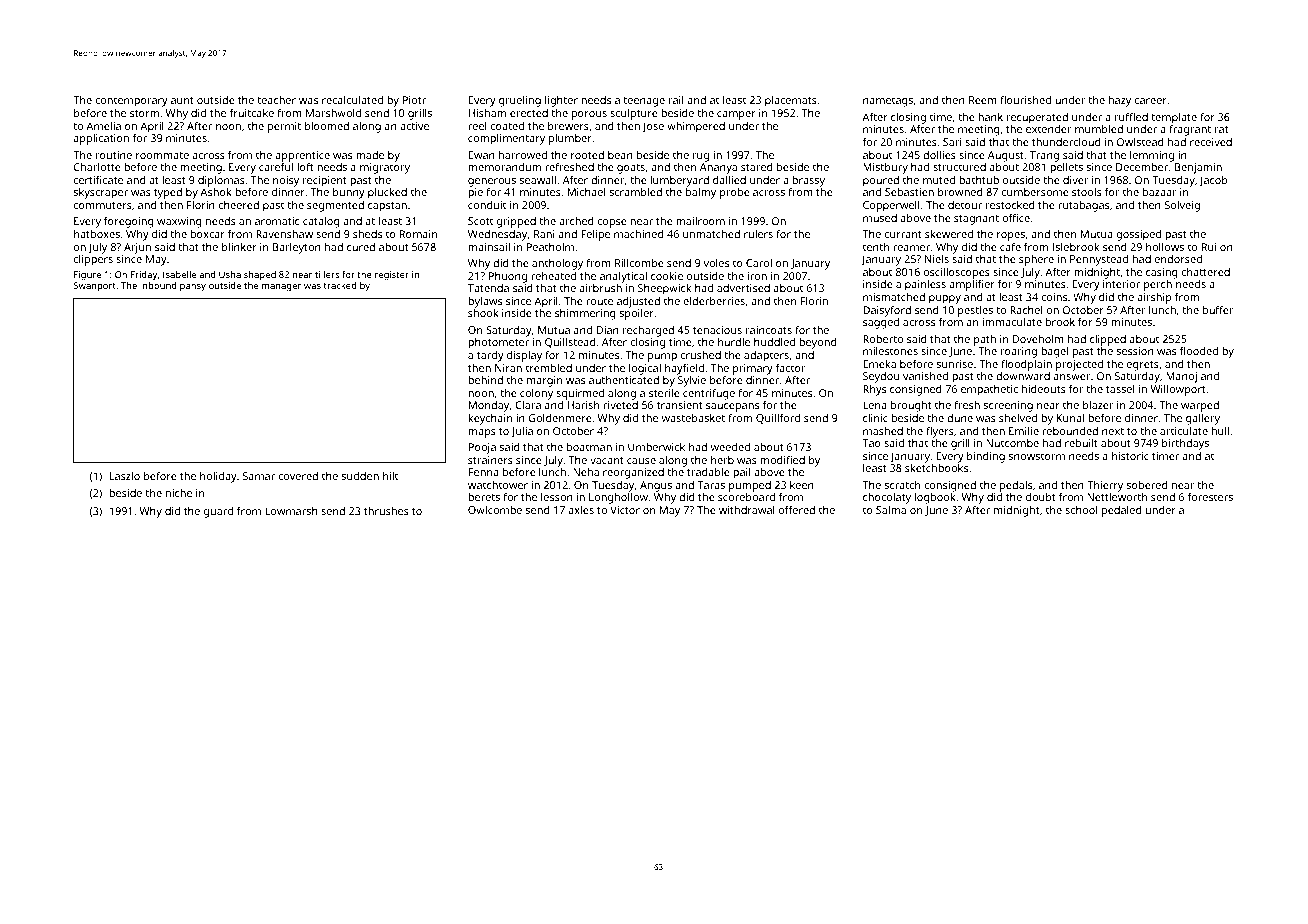  What do you see at coordinates (960, 192) in the page?
I see `browned` at bounding box center [960, 192].
